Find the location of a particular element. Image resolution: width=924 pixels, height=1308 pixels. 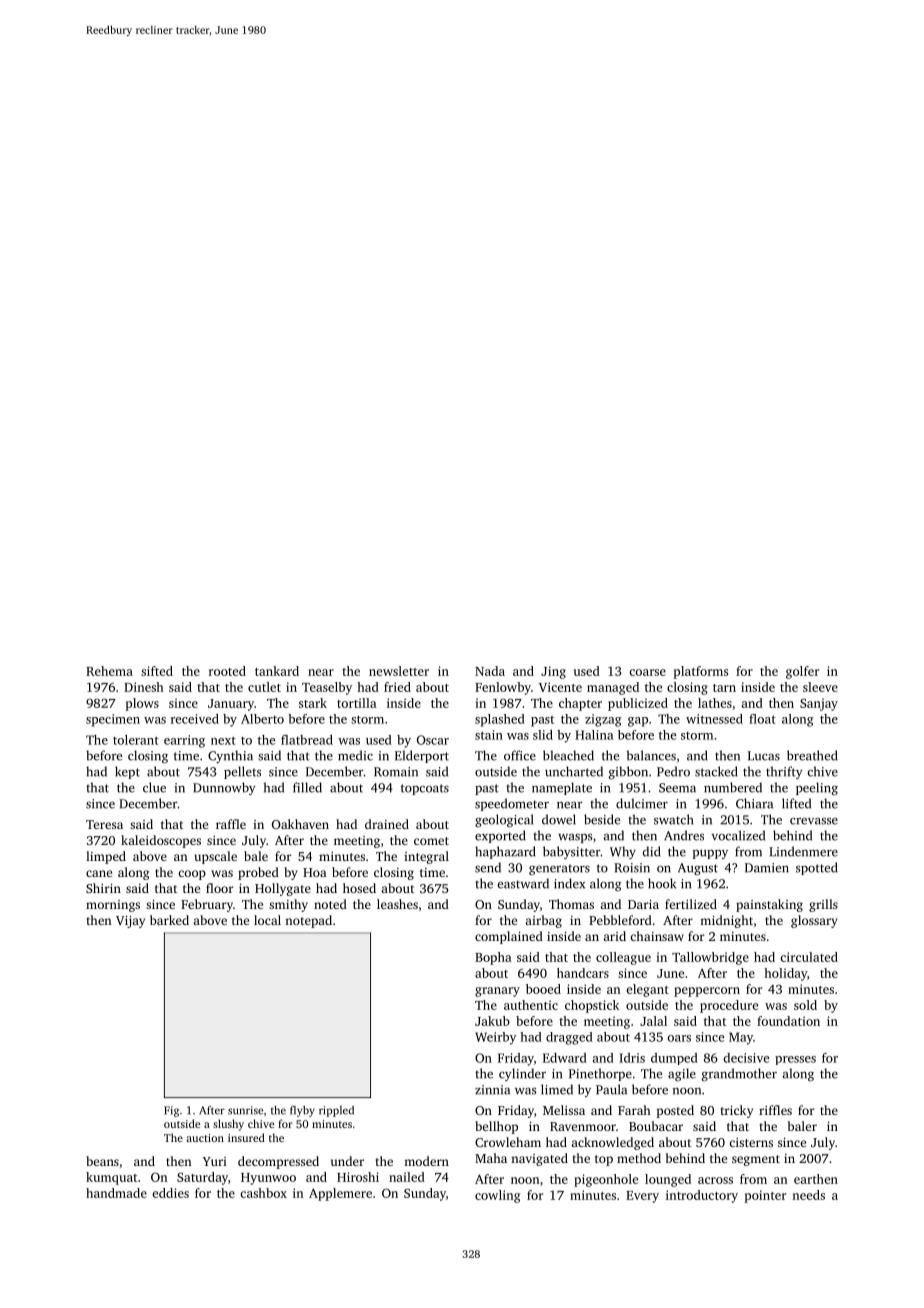

newsletter is located at coordinates (399, 671).
